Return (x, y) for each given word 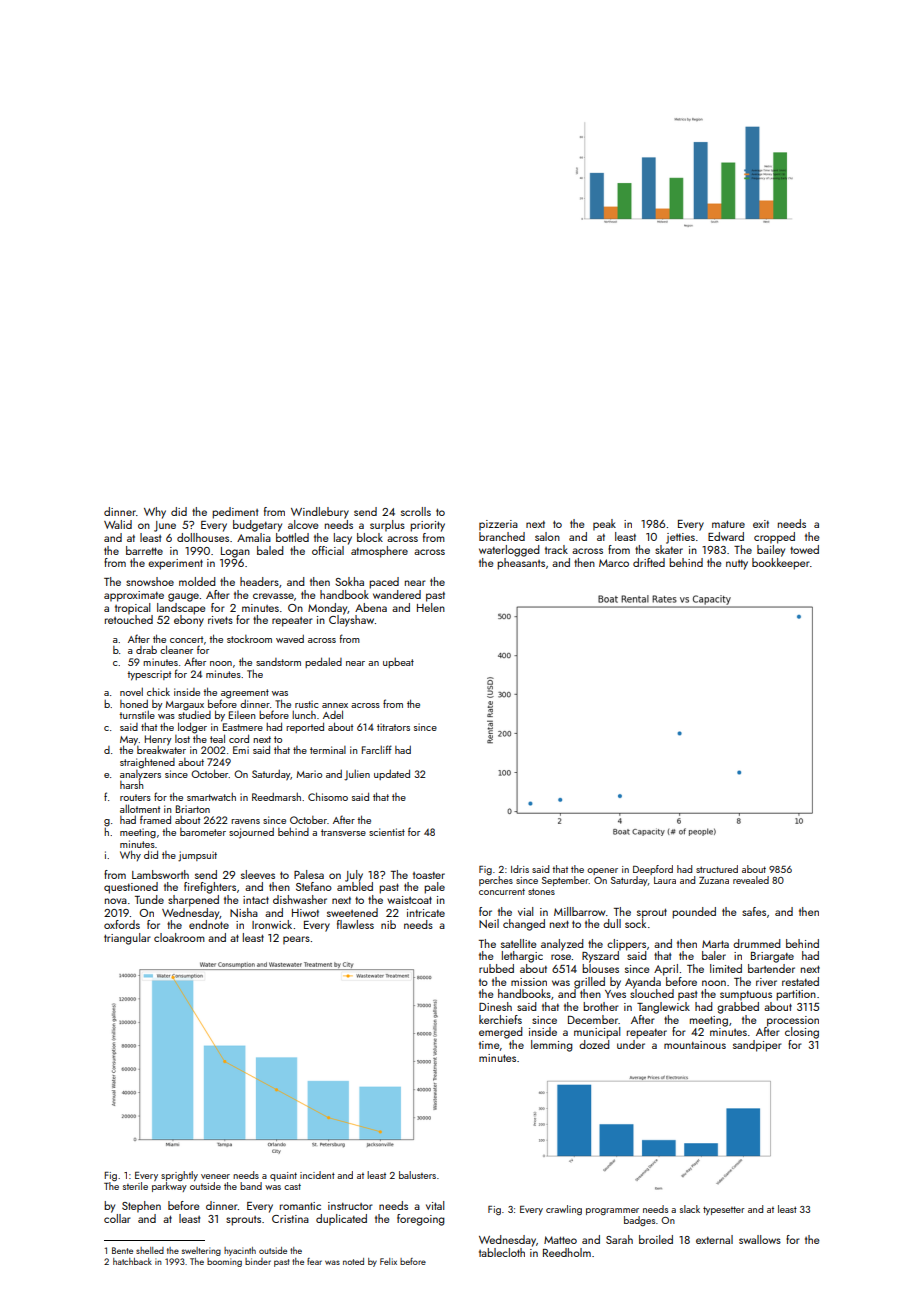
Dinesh (495, 1006)
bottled (292, 537)
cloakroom (179, 937)
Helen (431, 607)
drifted (649, 562)
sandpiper (757, 1046)
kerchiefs (500, 1019)
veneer (215, 1176)
